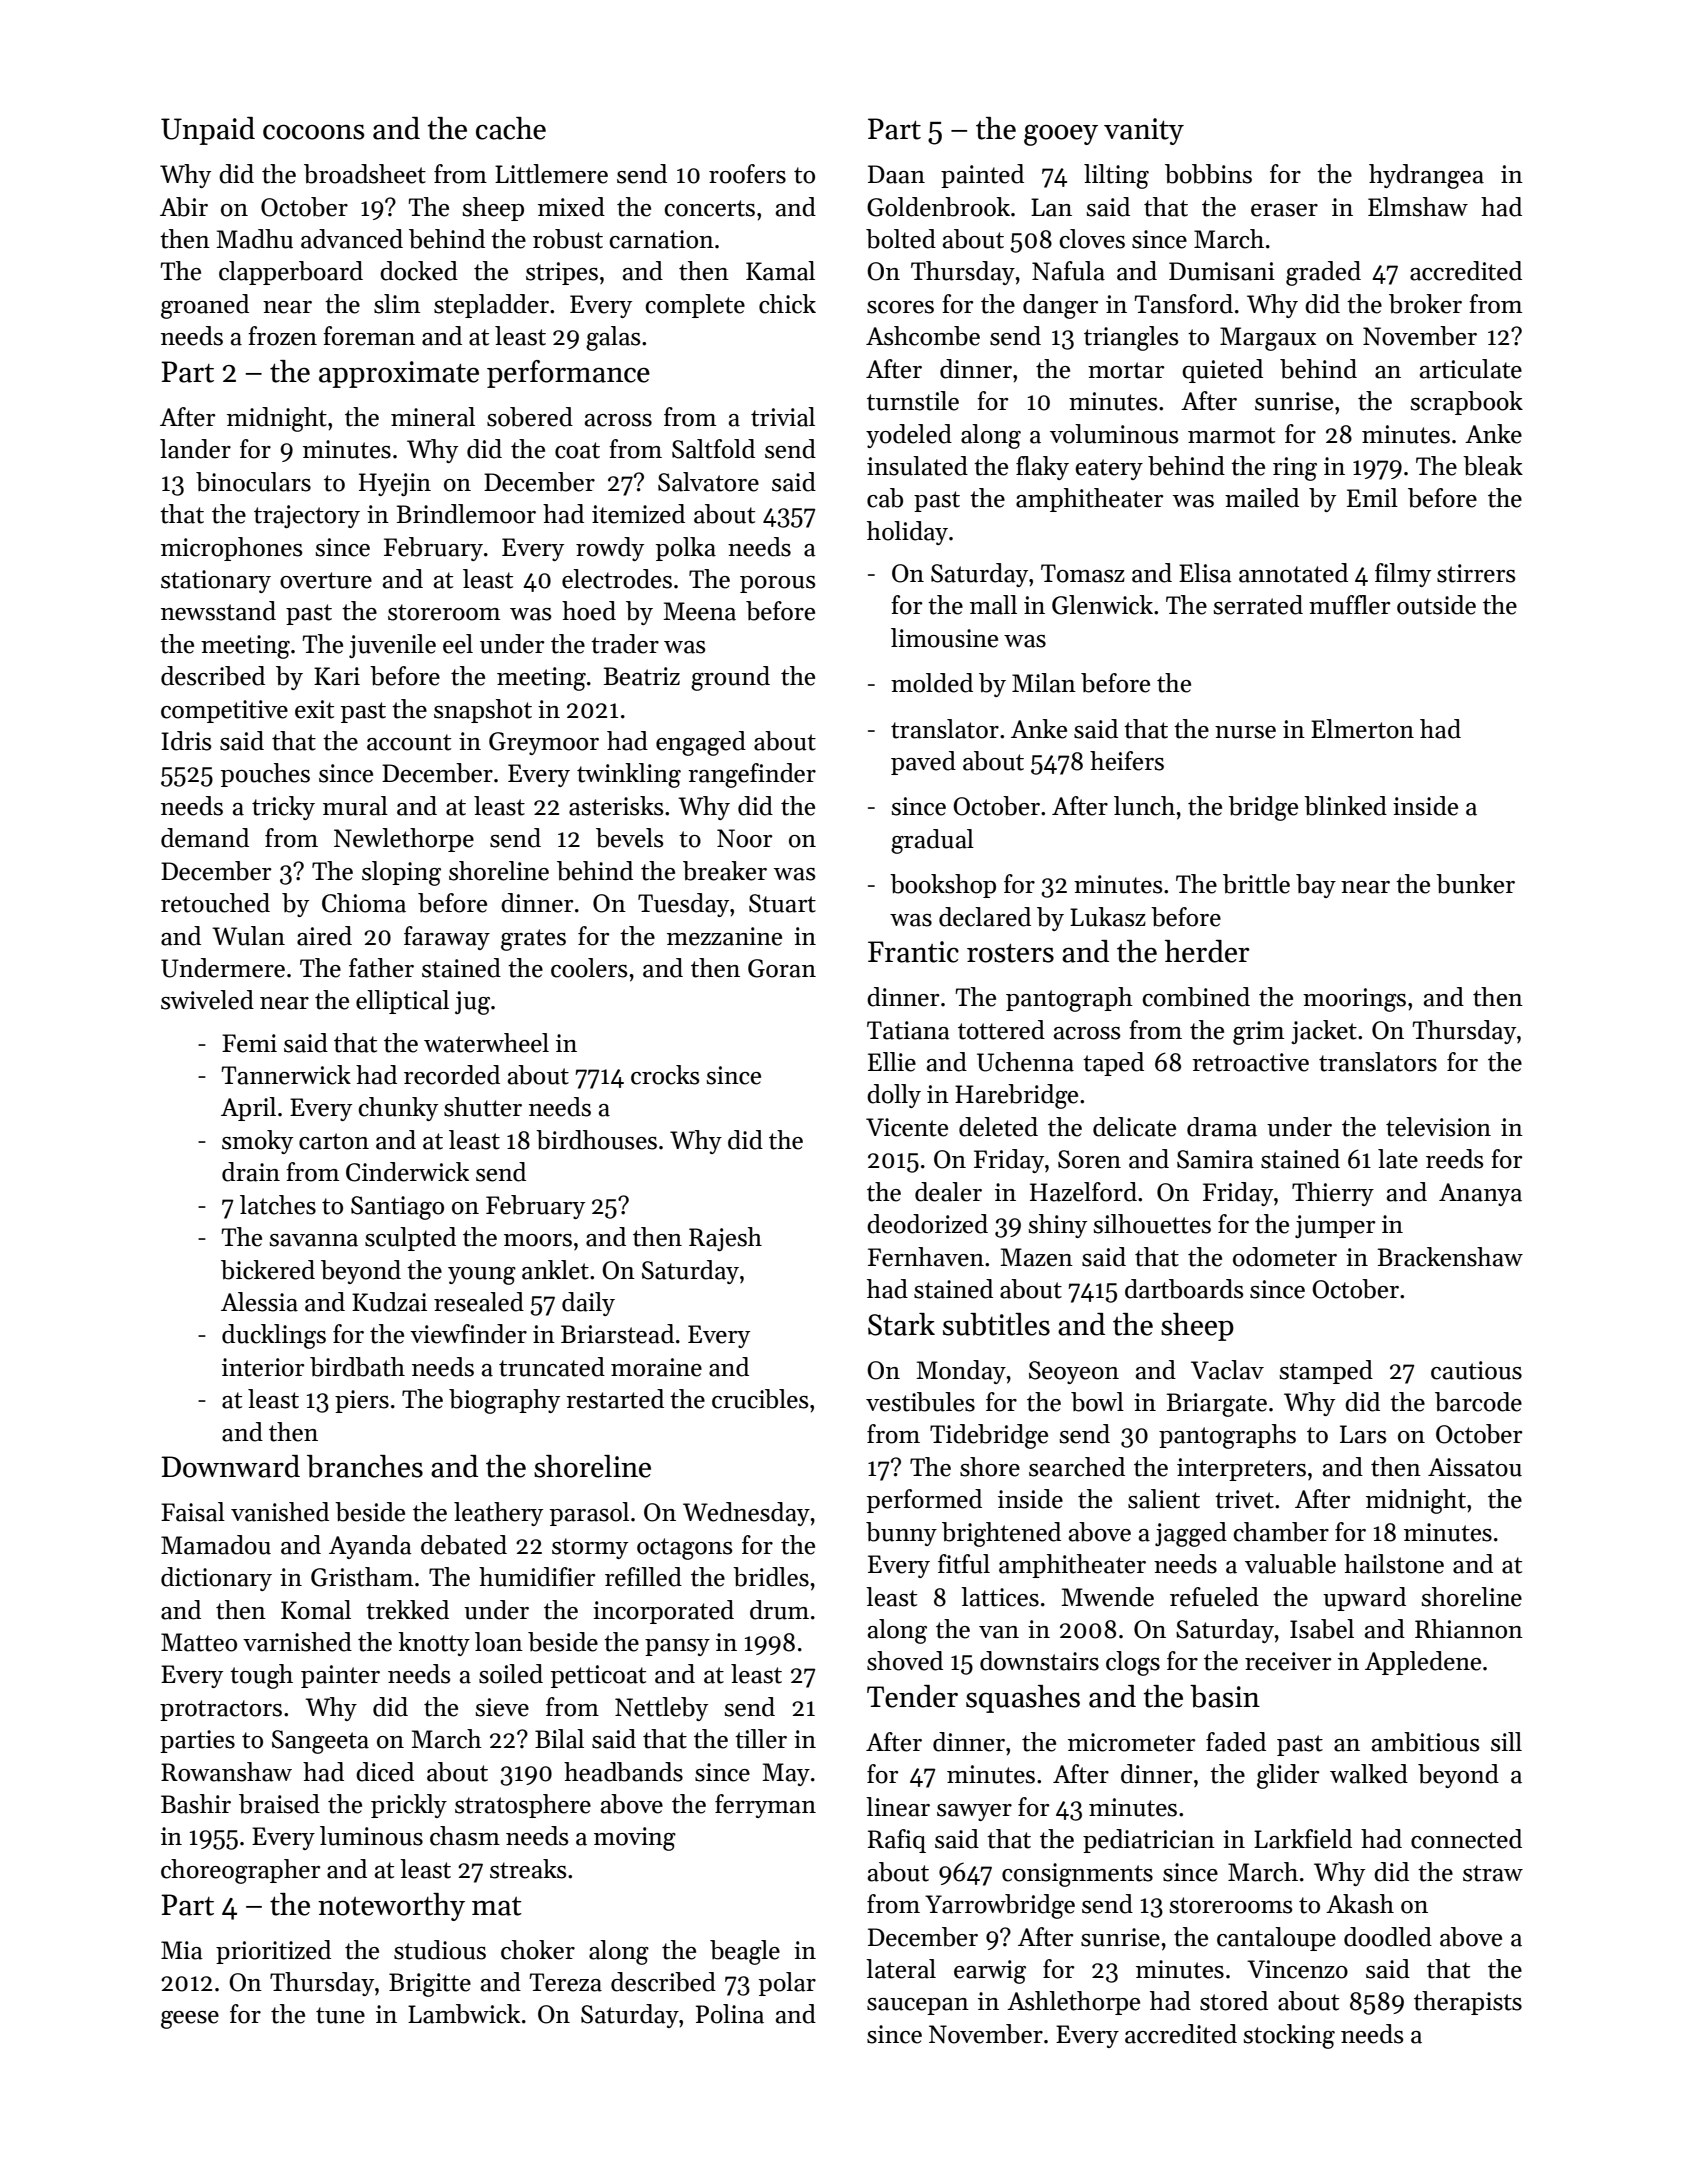  Describe the element at coordinates (1183, 304) in the screenshot. I see `Tansford` at that location.
